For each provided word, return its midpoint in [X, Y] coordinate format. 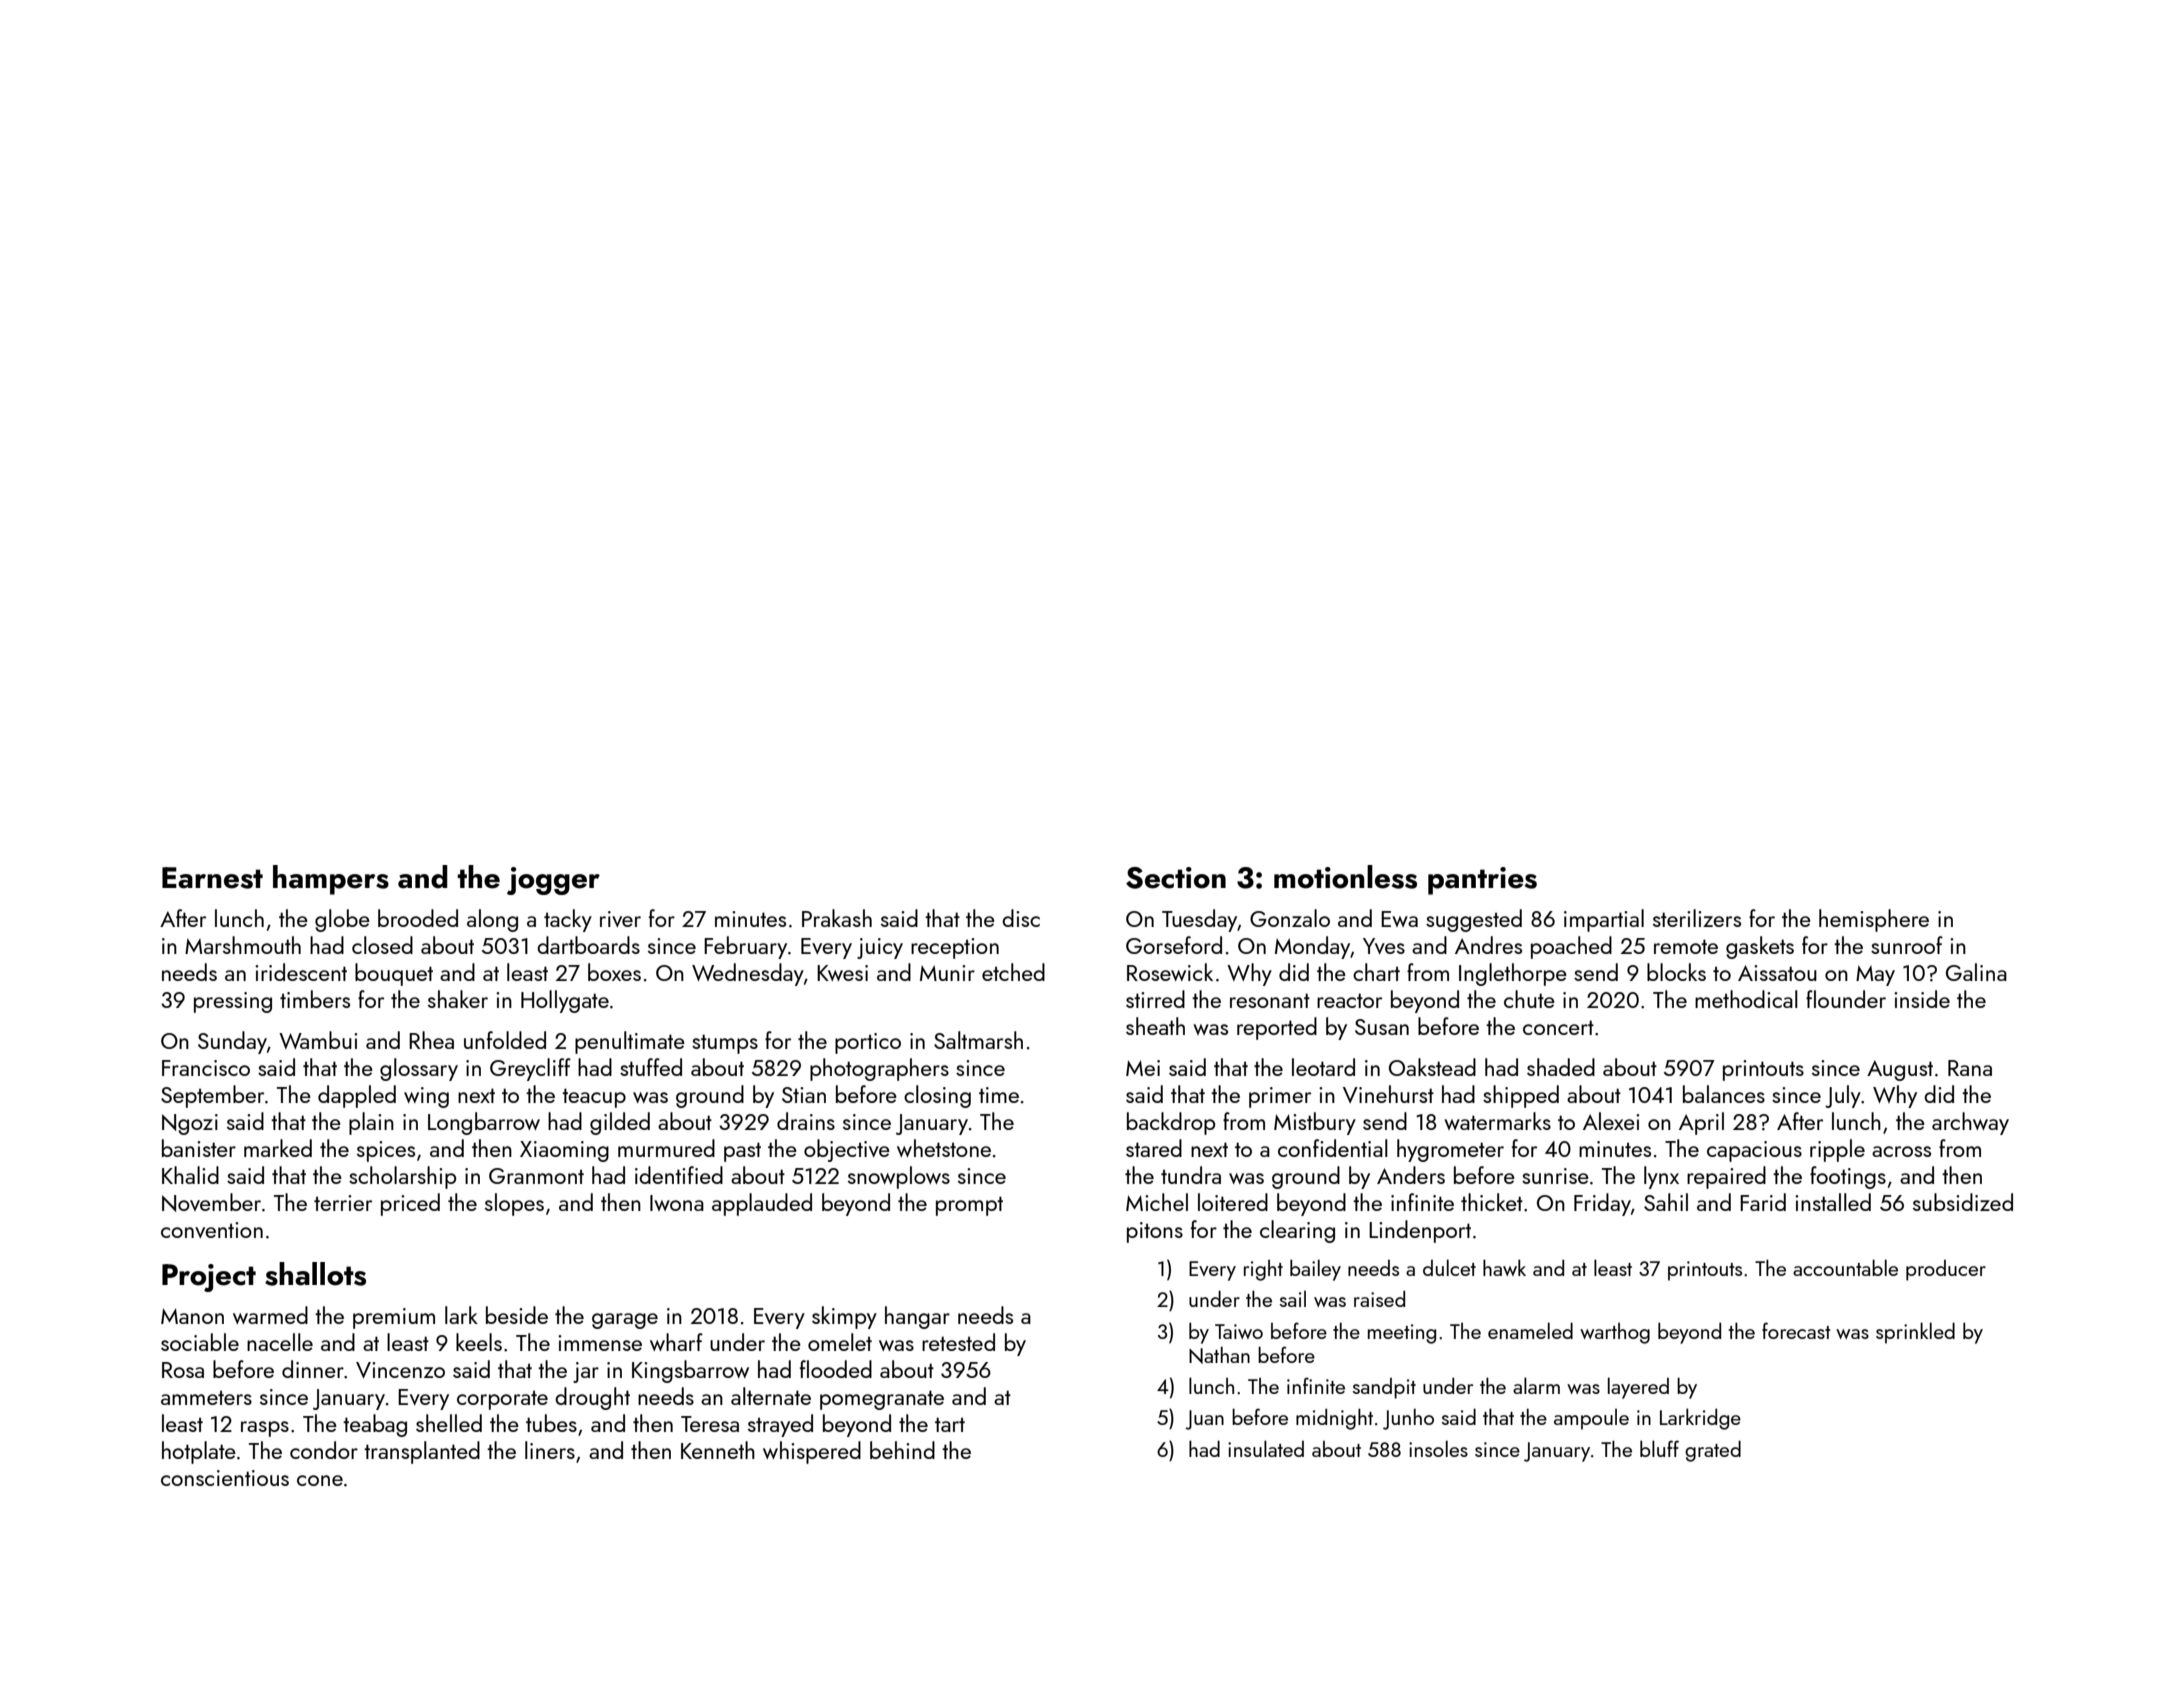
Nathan [1219, 1355]
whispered [812, 1452]
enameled [1530, 1330]
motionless [1345, 877]
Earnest [212, 878]
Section [1176, 878]
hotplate [199, 1452]
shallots [315, 1274]
